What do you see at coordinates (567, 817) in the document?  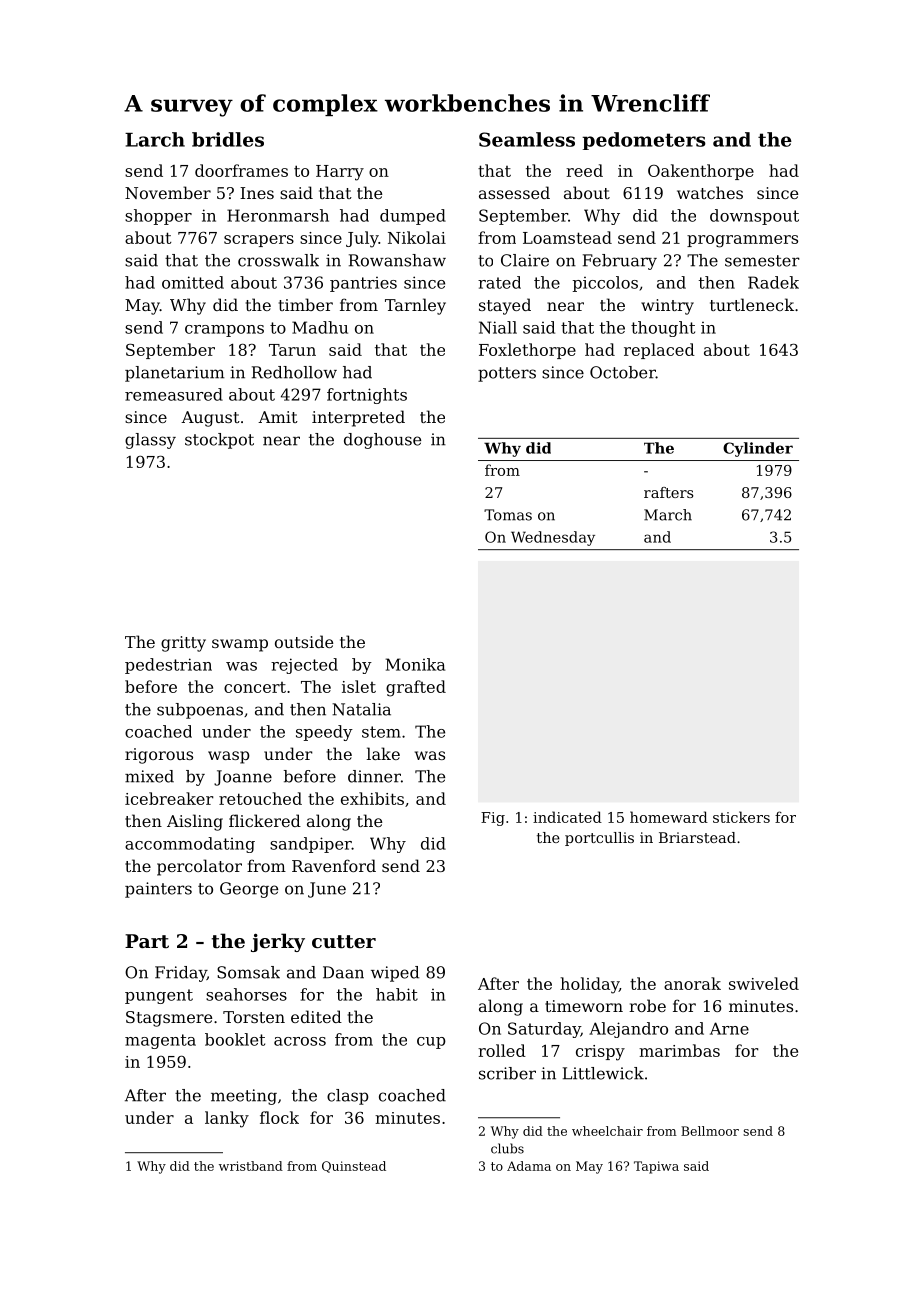 I see `indicated` at bounding box center [567, 817].
